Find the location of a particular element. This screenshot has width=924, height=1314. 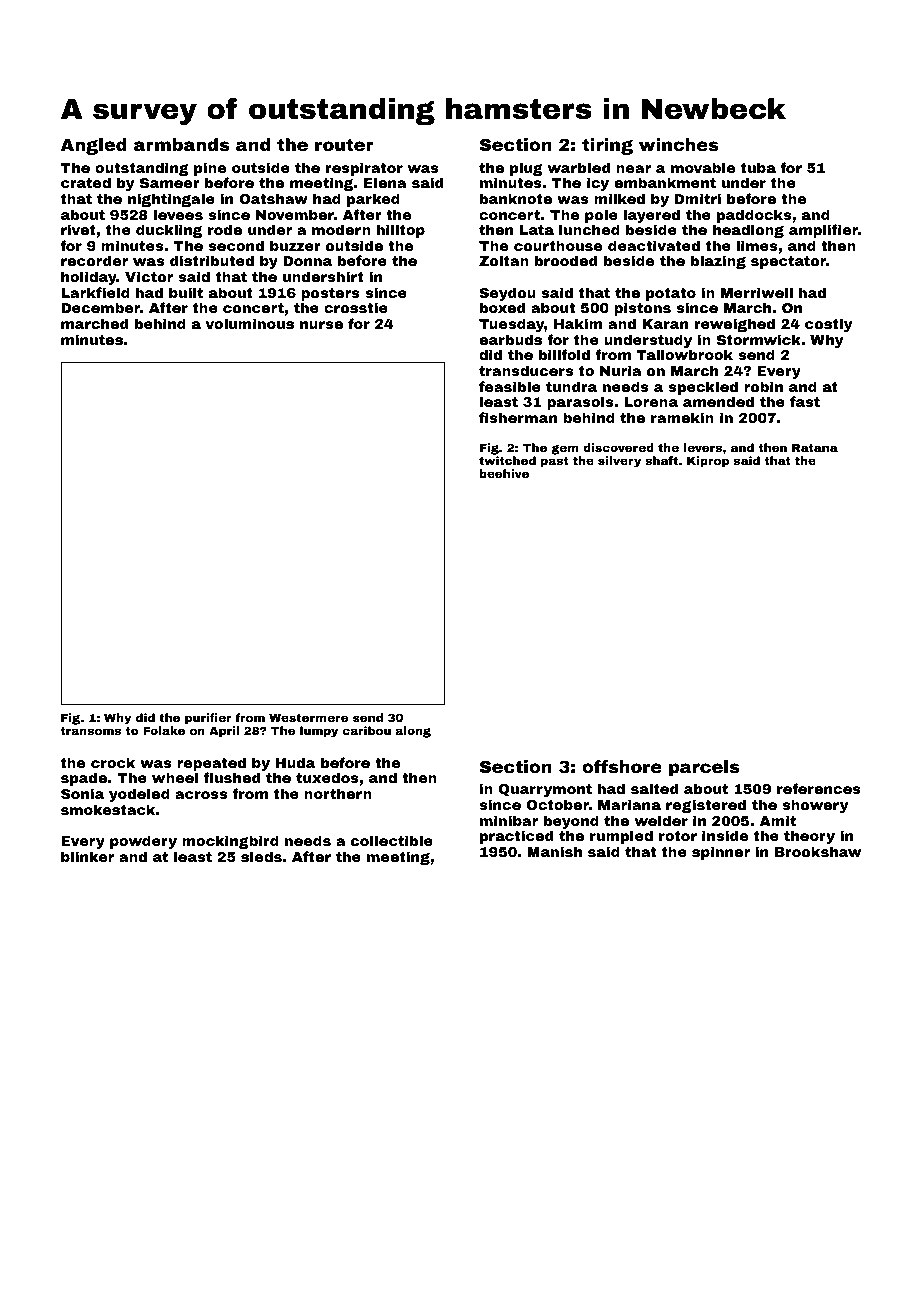

transoms is located at coordinates (91, 731).
